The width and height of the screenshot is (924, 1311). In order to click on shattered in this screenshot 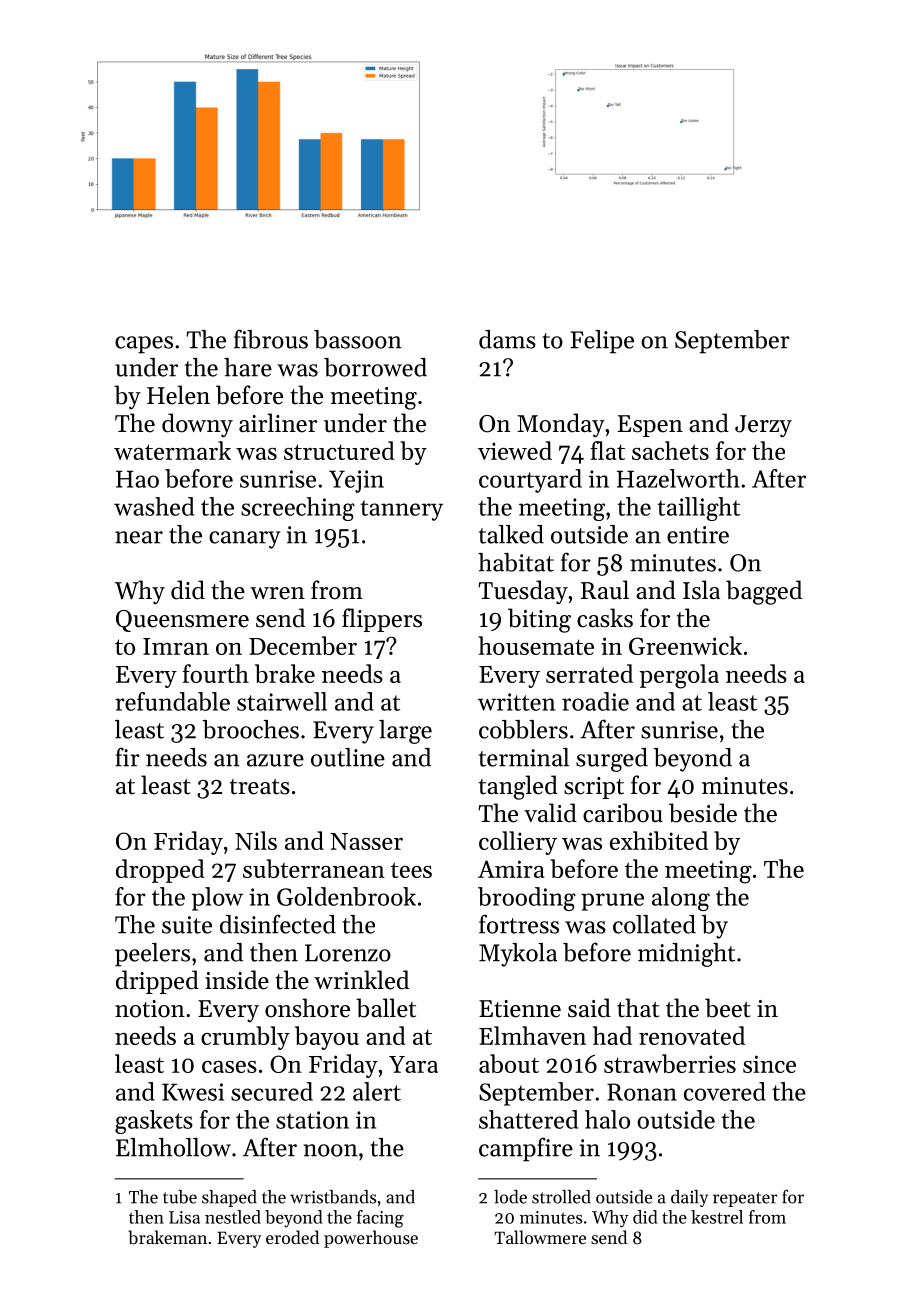, I will do `click(528, 1119)`.
